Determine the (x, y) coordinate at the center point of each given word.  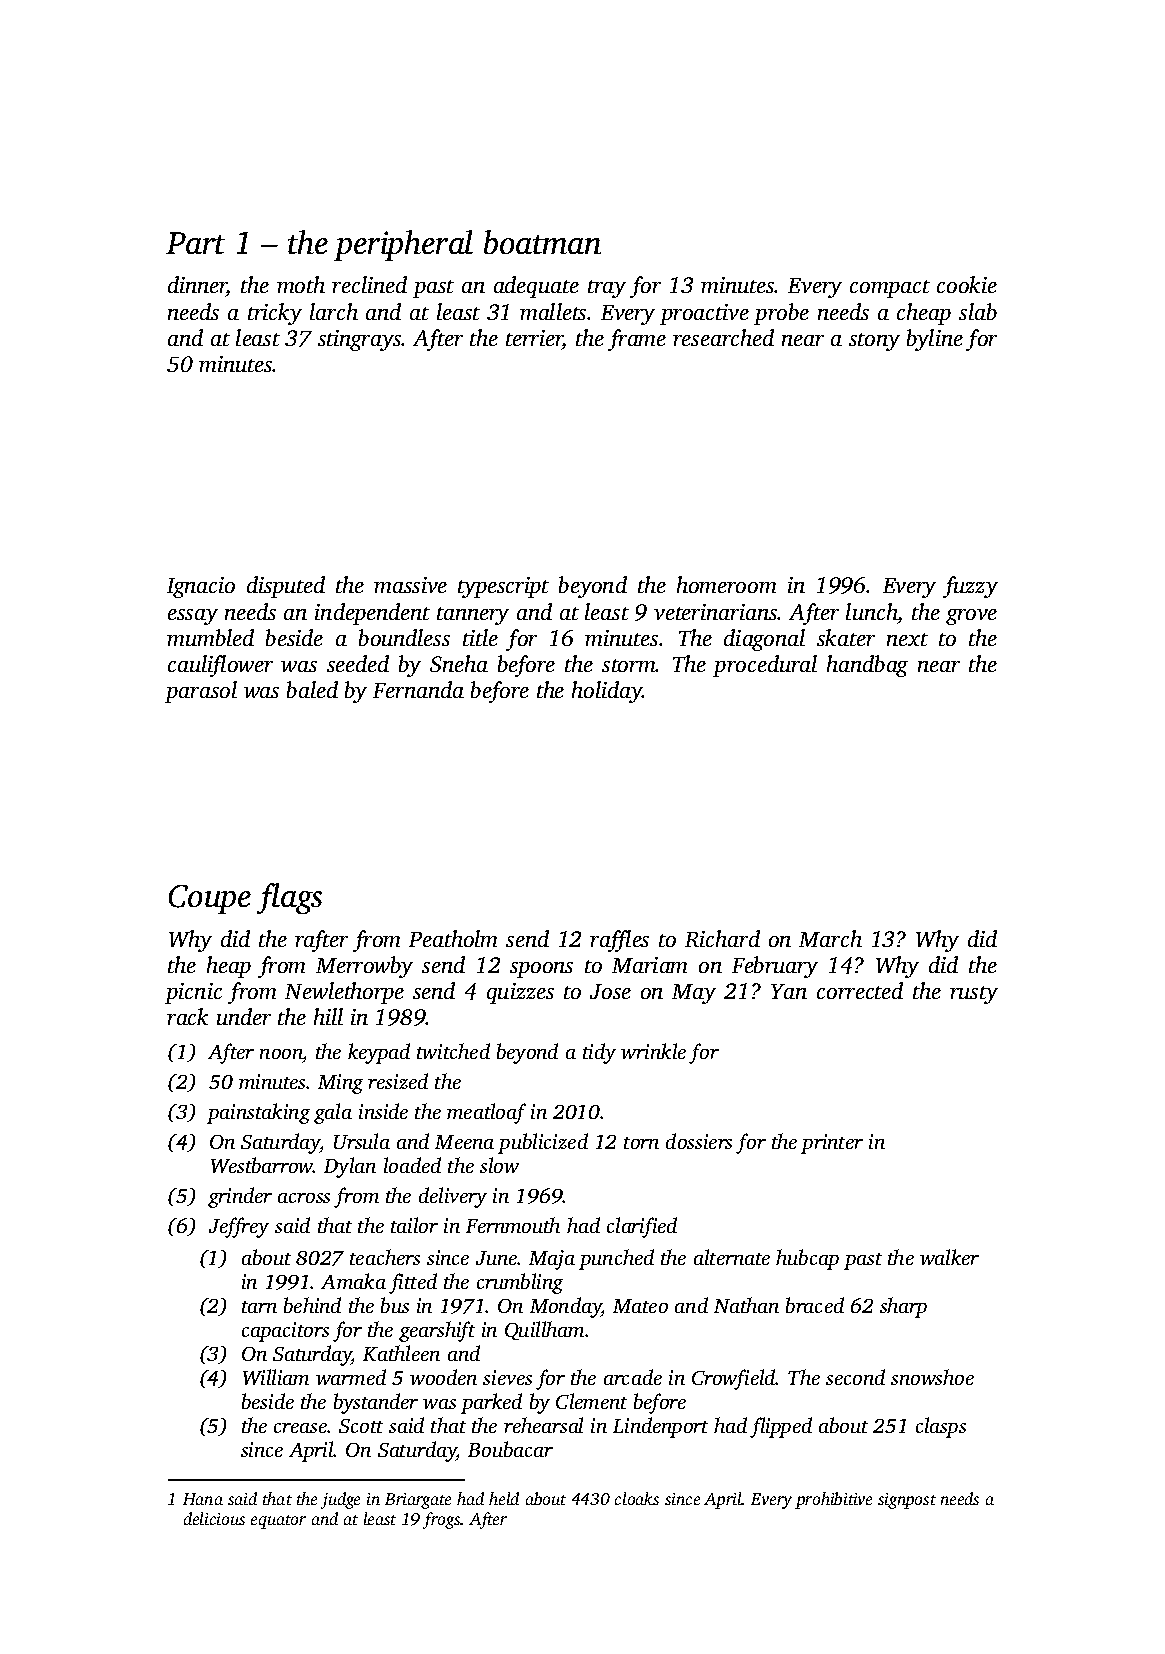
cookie (967, 284)
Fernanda (418, 689)
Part (195, 243)
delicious (214, 1518)
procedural (765, 666)
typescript (503, 587)
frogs (441, 1520)
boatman (542, 242)
